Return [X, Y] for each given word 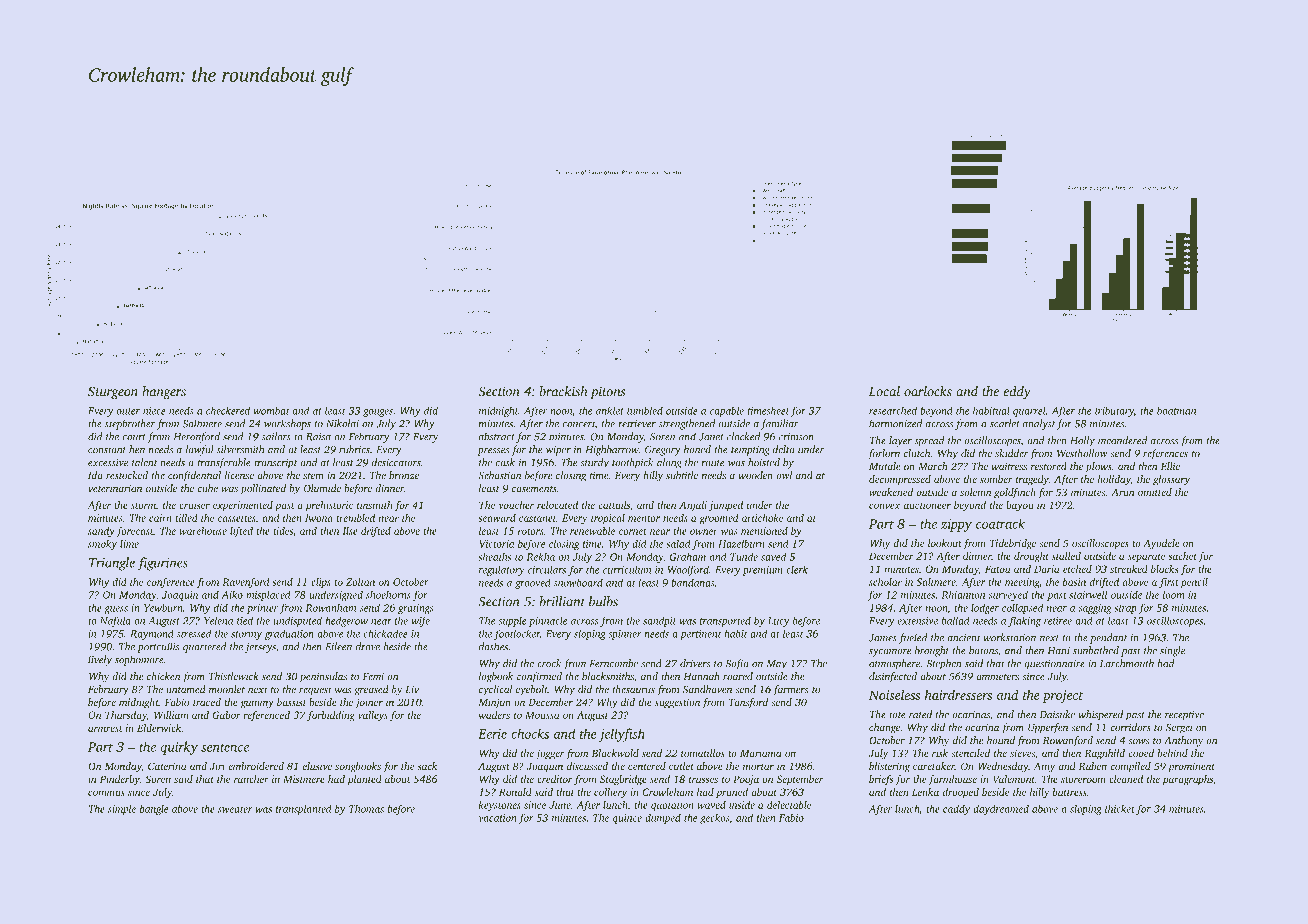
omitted [1155, 492]
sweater [235, 809]
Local [884, 391]
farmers [791, 690]
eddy [1017, 392]
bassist [291, 702]
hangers [164, 393]
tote [897, 715]
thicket [1120, 808]
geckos [714, 818]
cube [208, 488]
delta [784, 449]
